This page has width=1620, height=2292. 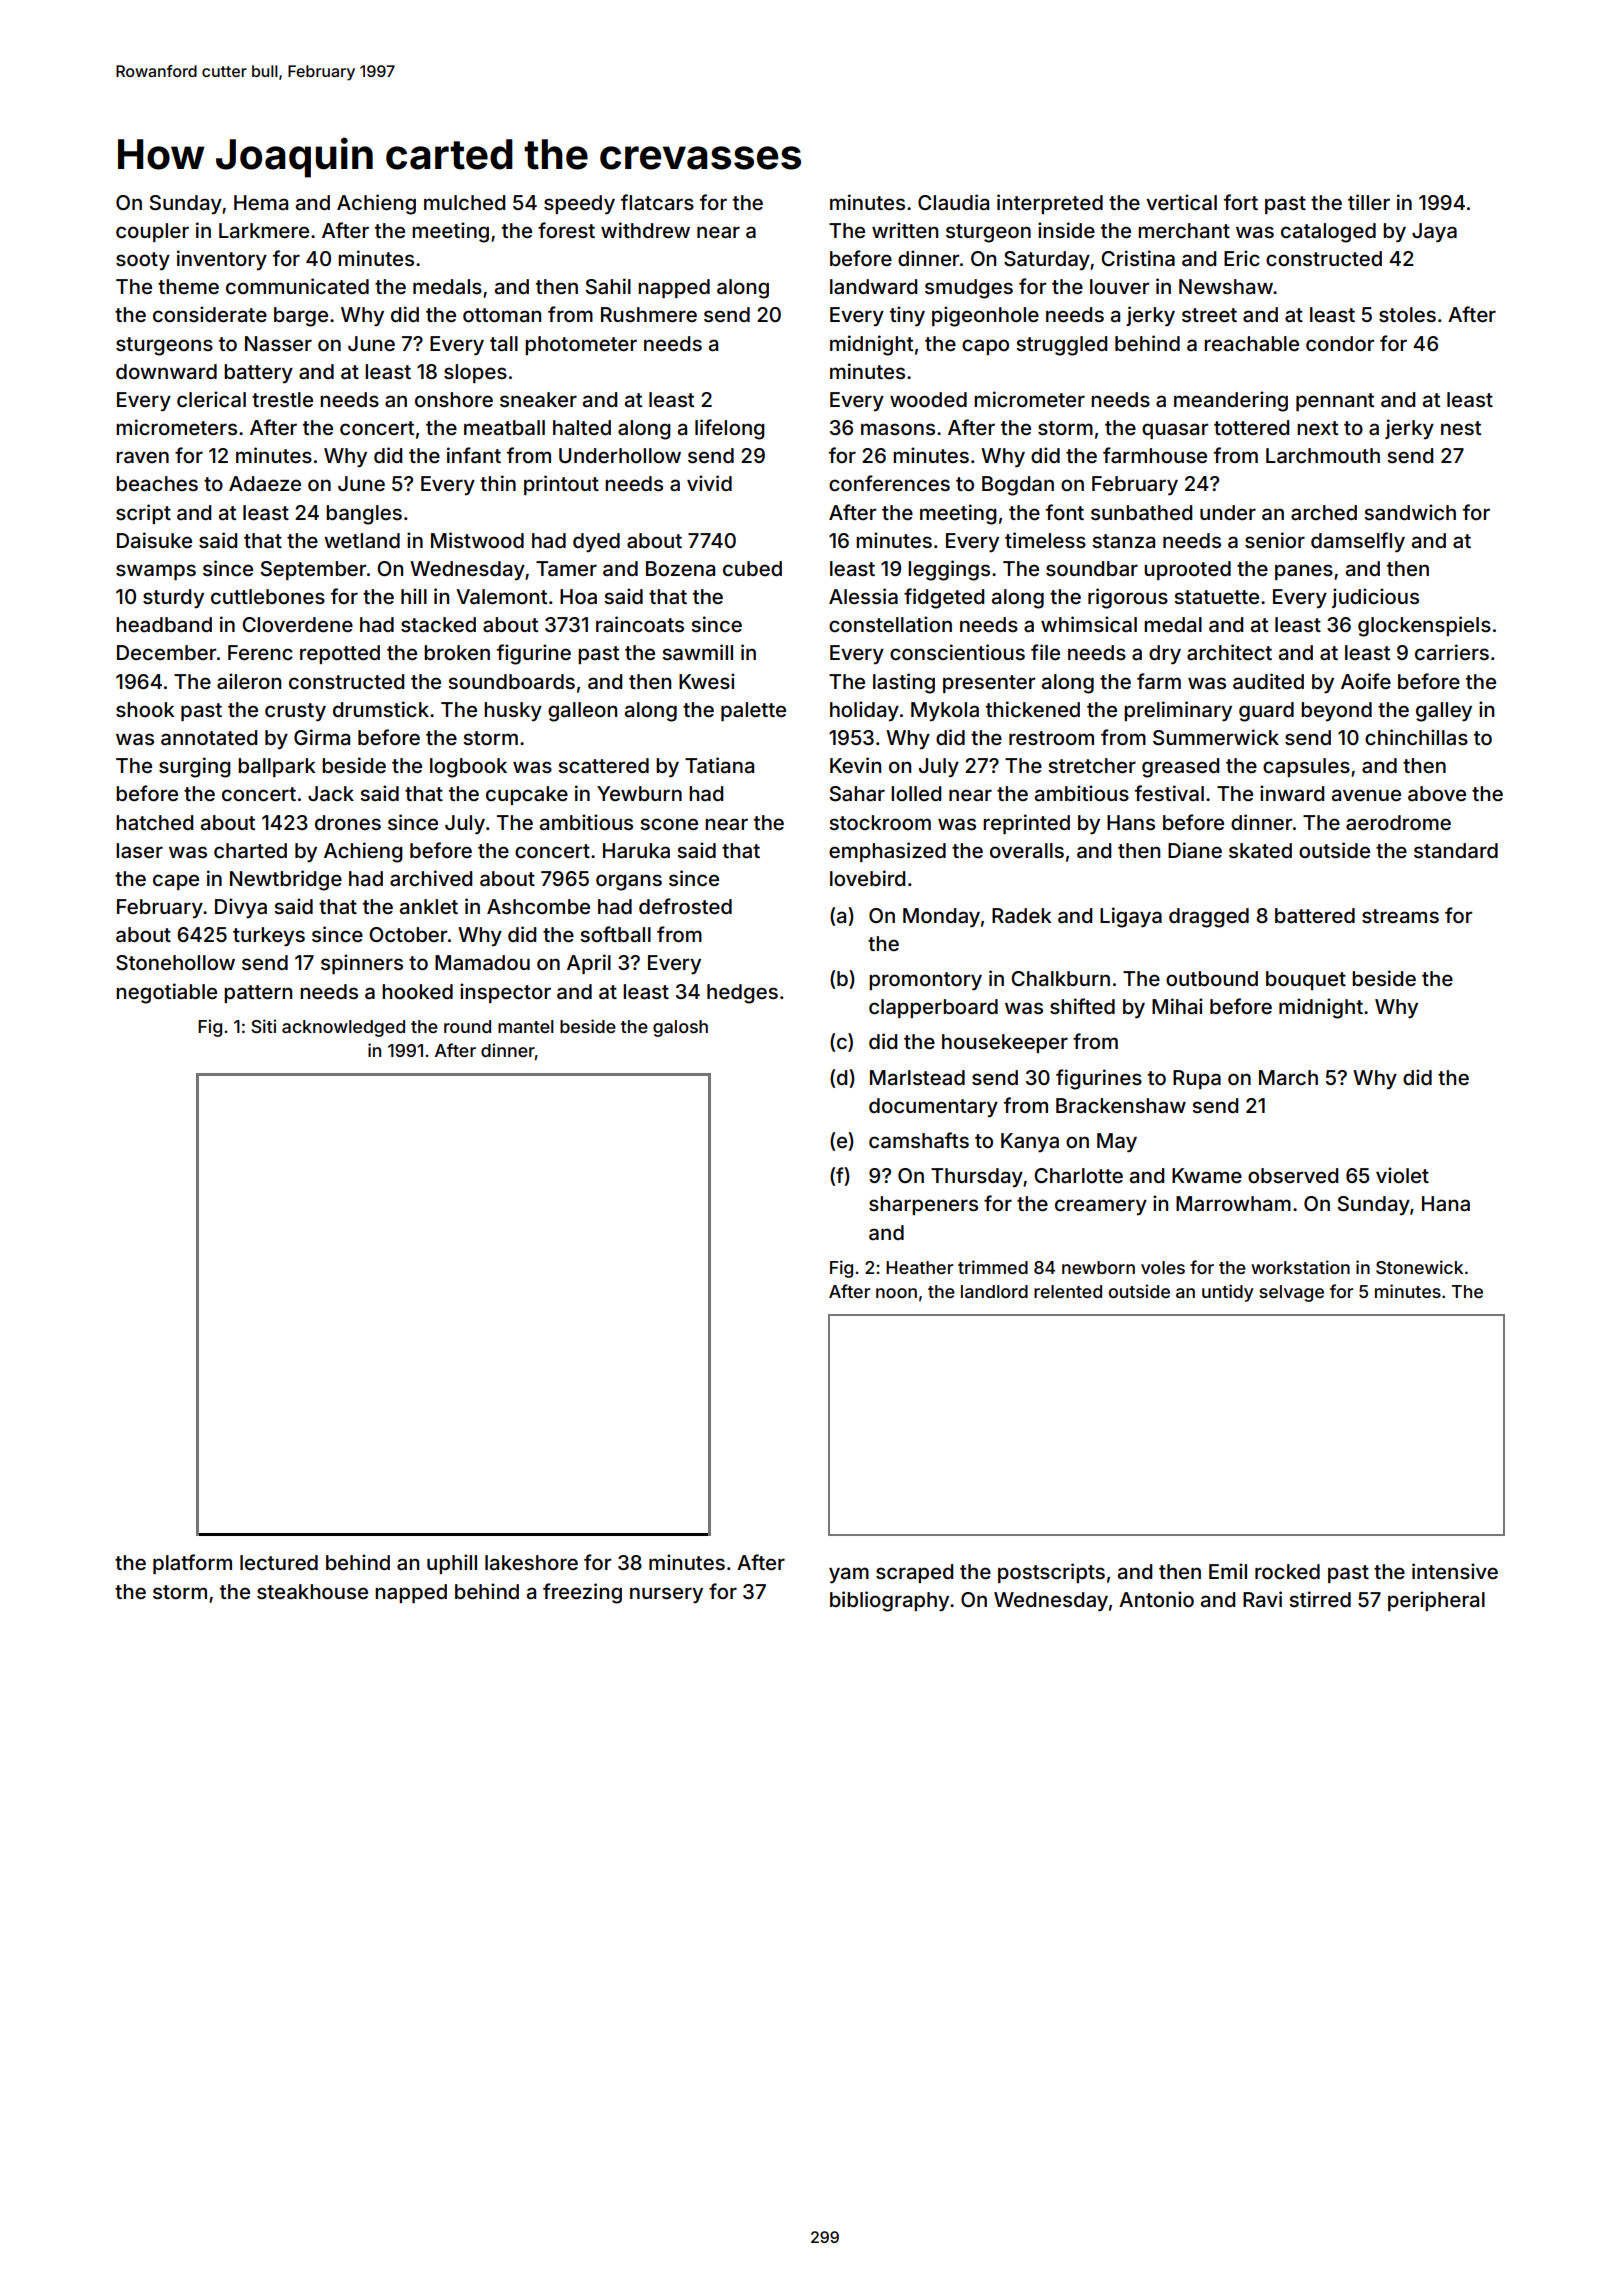 What do you see at coordinates (431, 878) in the page?
I see `archived` at bounding box center [431, 878].
